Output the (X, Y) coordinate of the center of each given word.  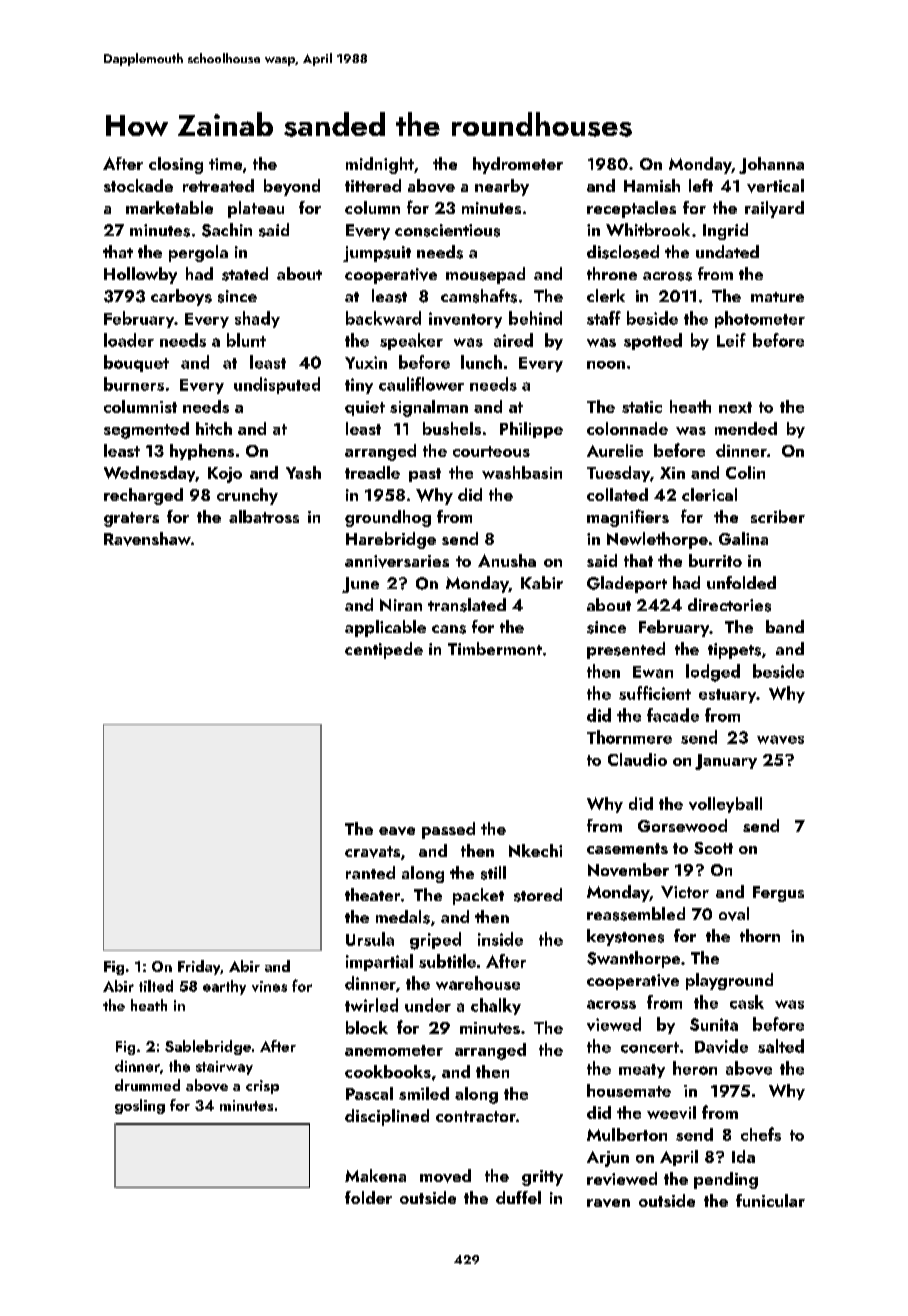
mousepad (485, 275)
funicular (770, 1200)
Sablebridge (208, 1047)
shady (257, 319)
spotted (653, 341)
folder (368, 1197)
